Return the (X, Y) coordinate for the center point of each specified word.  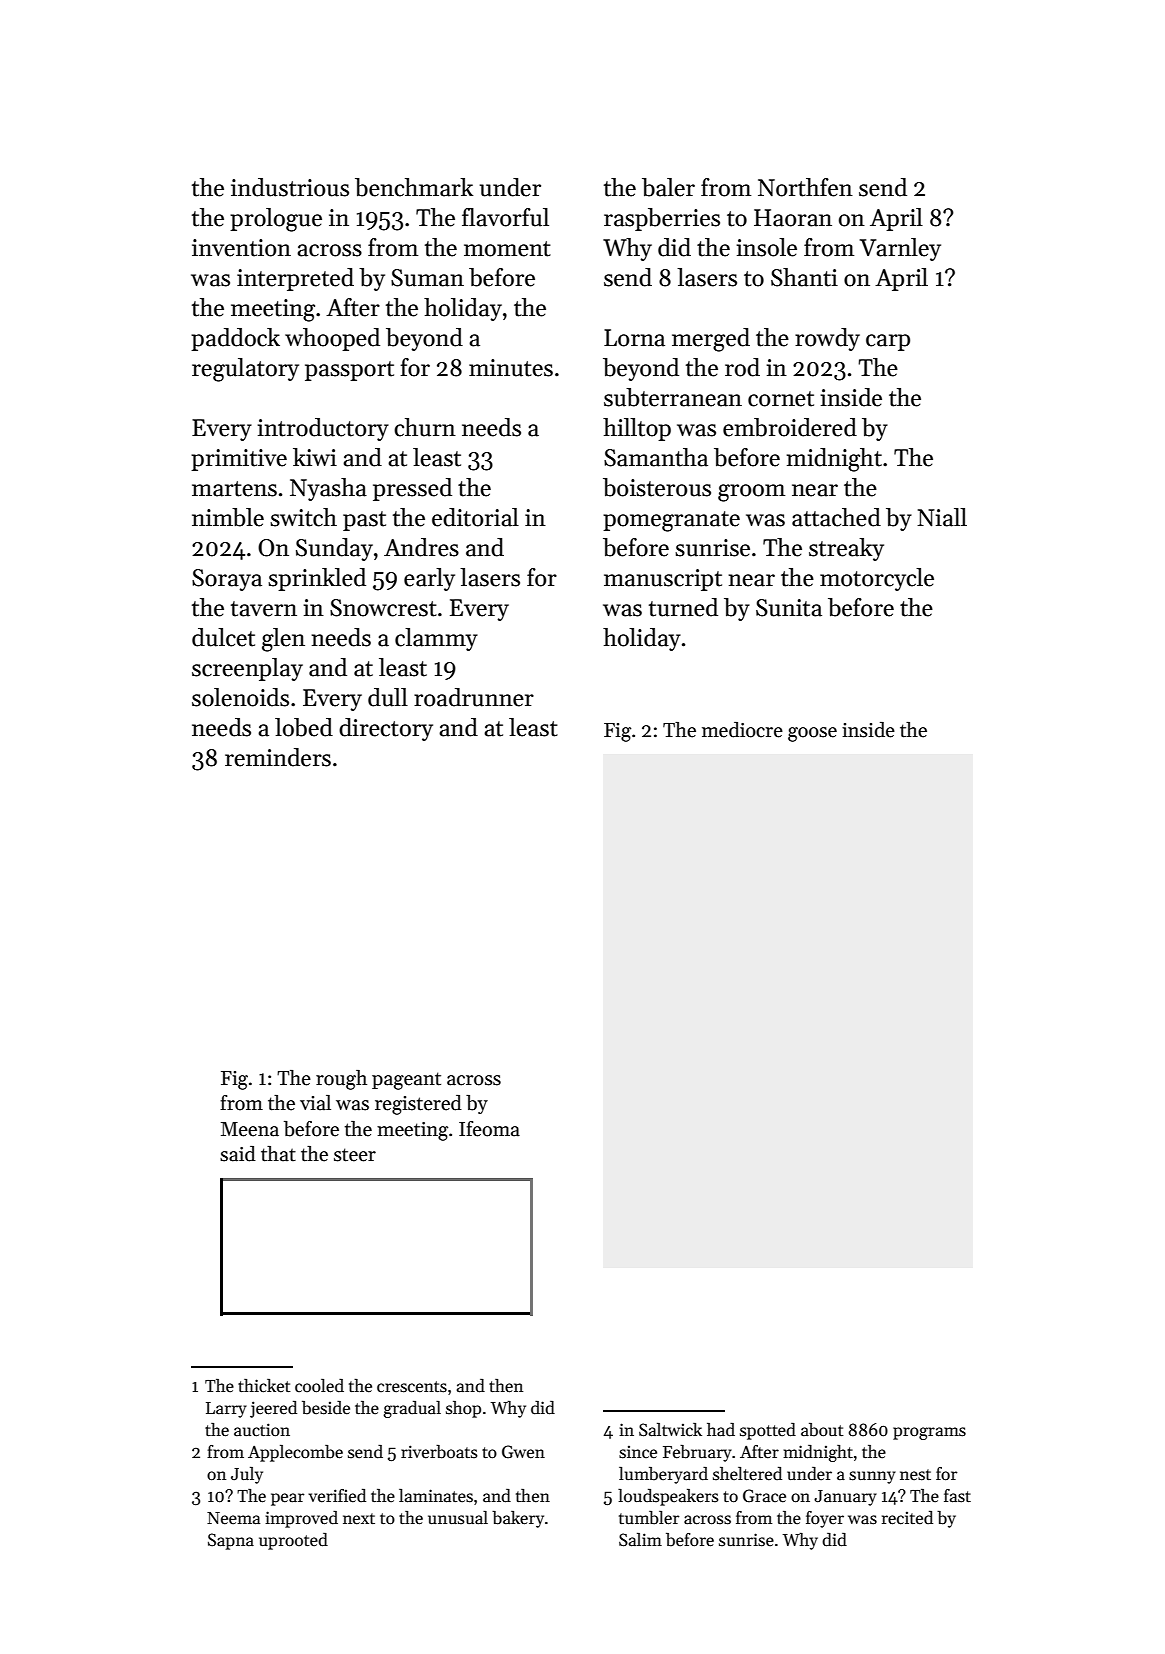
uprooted (293, 1541)
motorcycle (877, 579)
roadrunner (474, 697)
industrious (290, 187)
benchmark (414, 187)
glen (283, 640)
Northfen (805, 187)
